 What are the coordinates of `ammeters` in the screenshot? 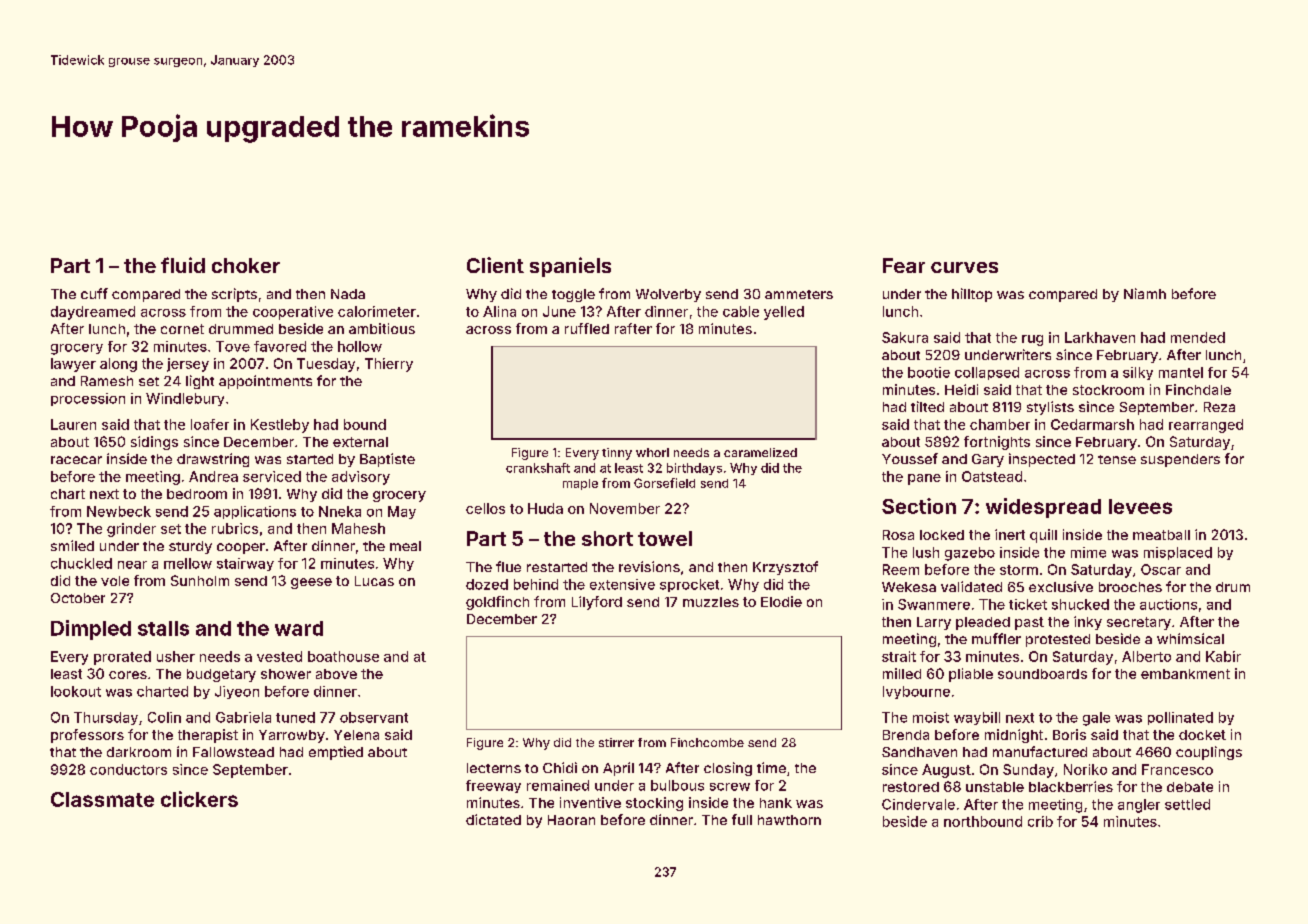 It's located at (799, 294).
